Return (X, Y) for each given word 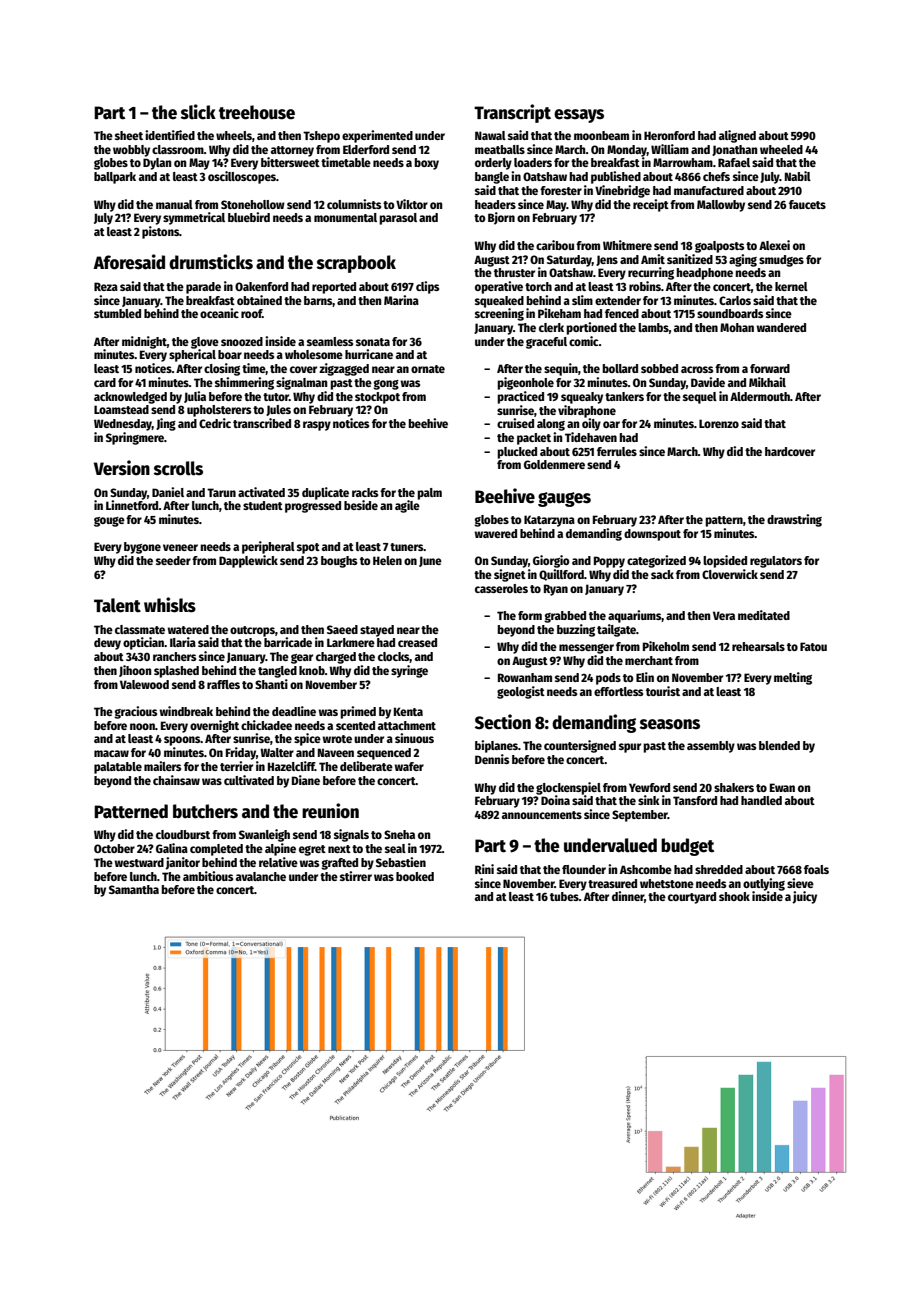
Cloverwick (730, 574)
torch (538, 286)
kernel (791, 286)
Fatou (813, 646)
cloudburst (183, 834)
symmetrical (194, 218)
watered (188, 629)
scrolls (178, 468)
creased (417, 642)
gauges (564, 499)
